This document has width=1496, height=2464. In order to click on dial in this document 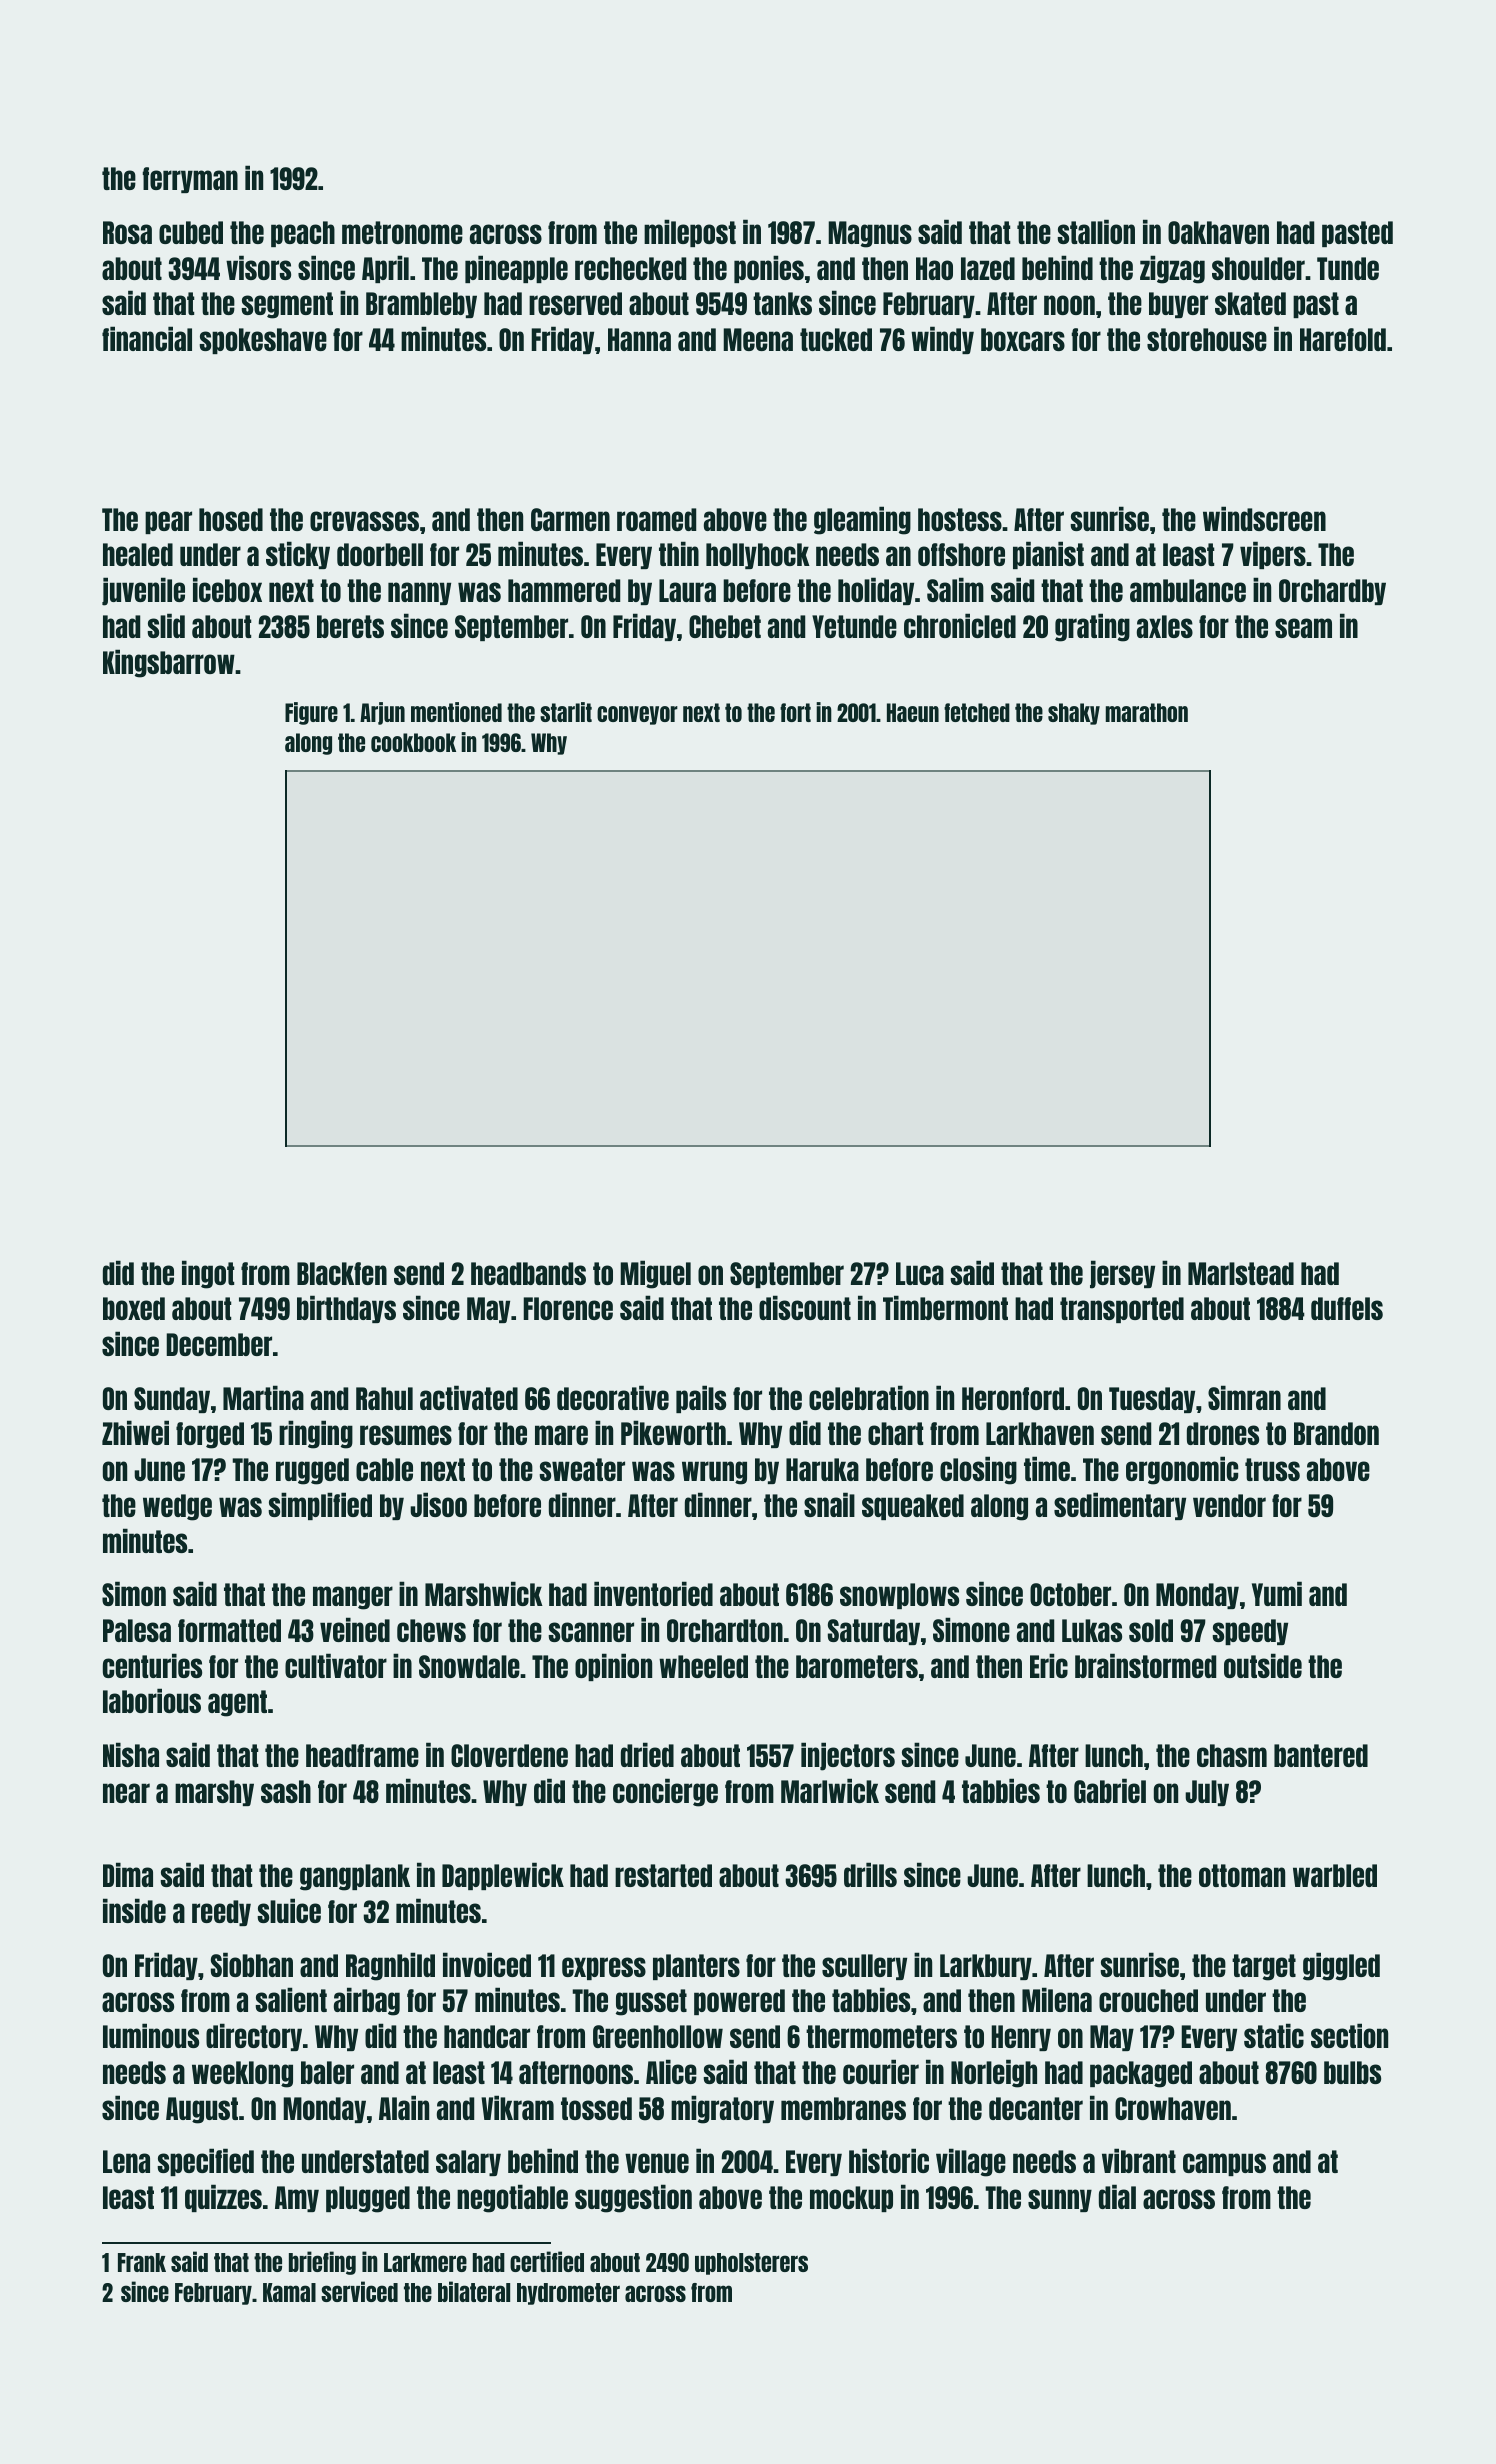, I will do `click(1117, 2196)`.
